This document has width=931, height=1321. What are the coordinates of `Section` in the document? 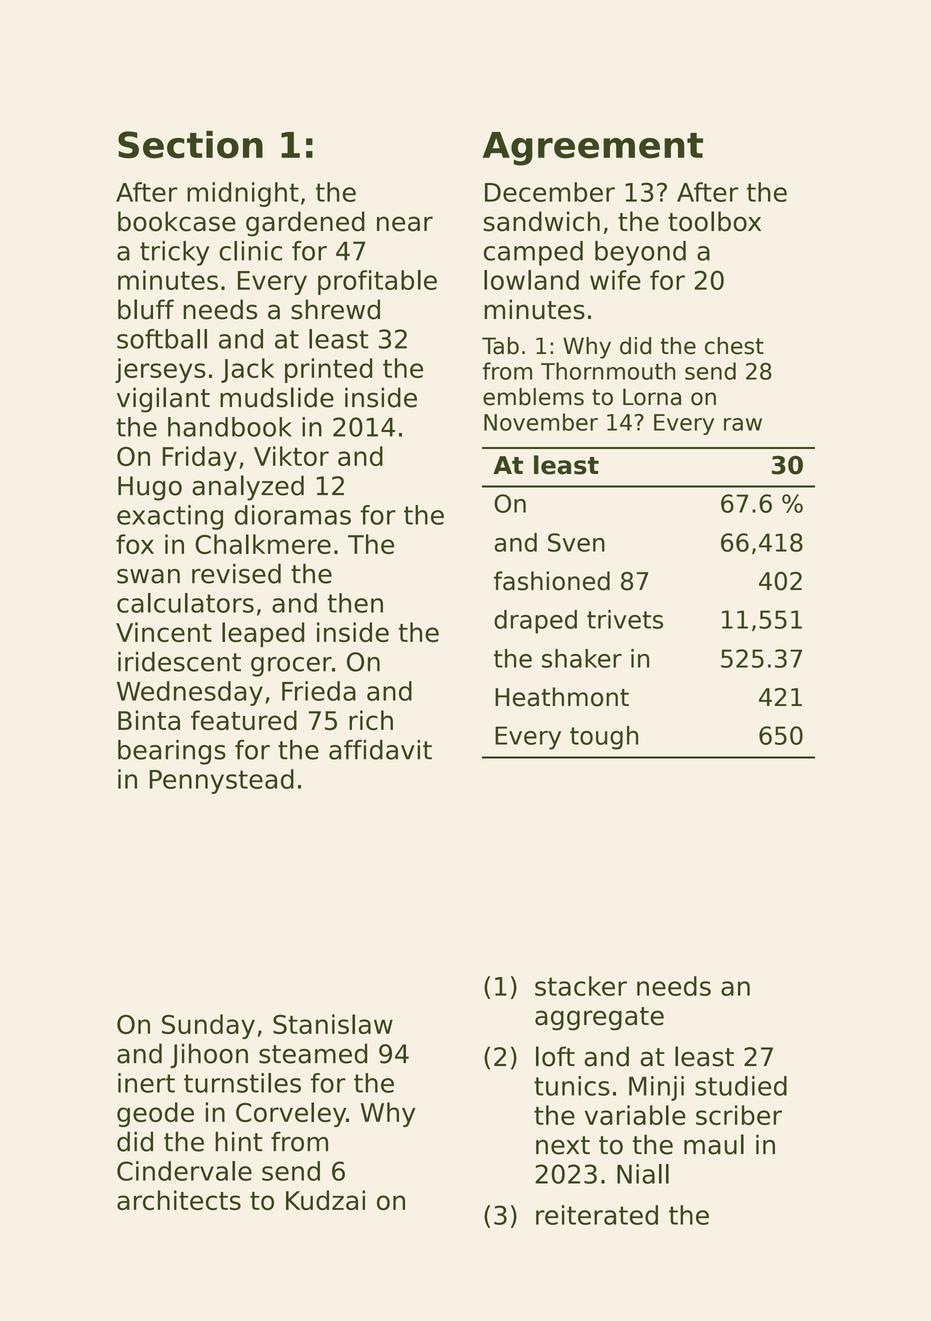 It's located at (190, 145).
